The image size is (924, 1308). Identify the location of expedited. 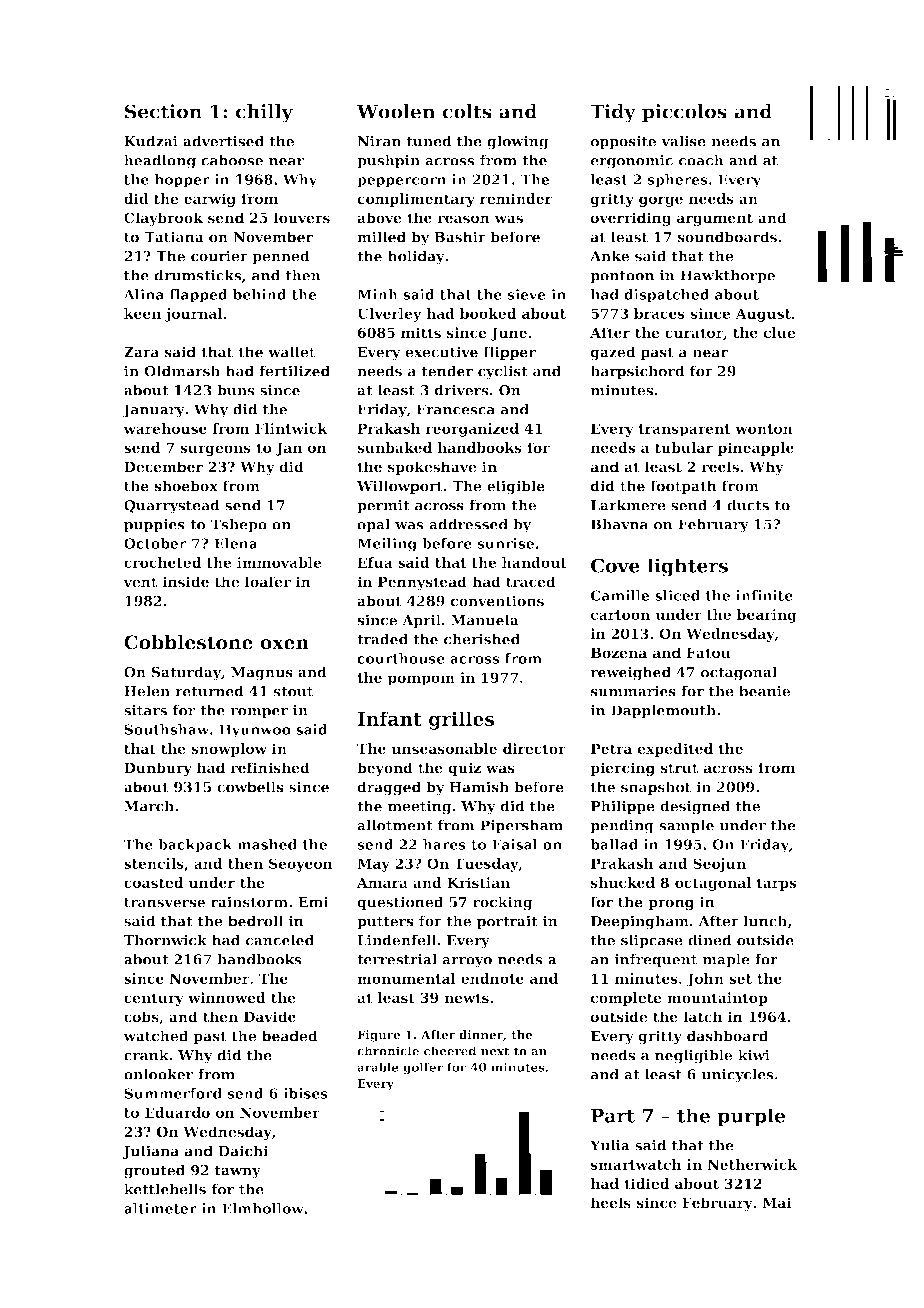
(675, 750).
